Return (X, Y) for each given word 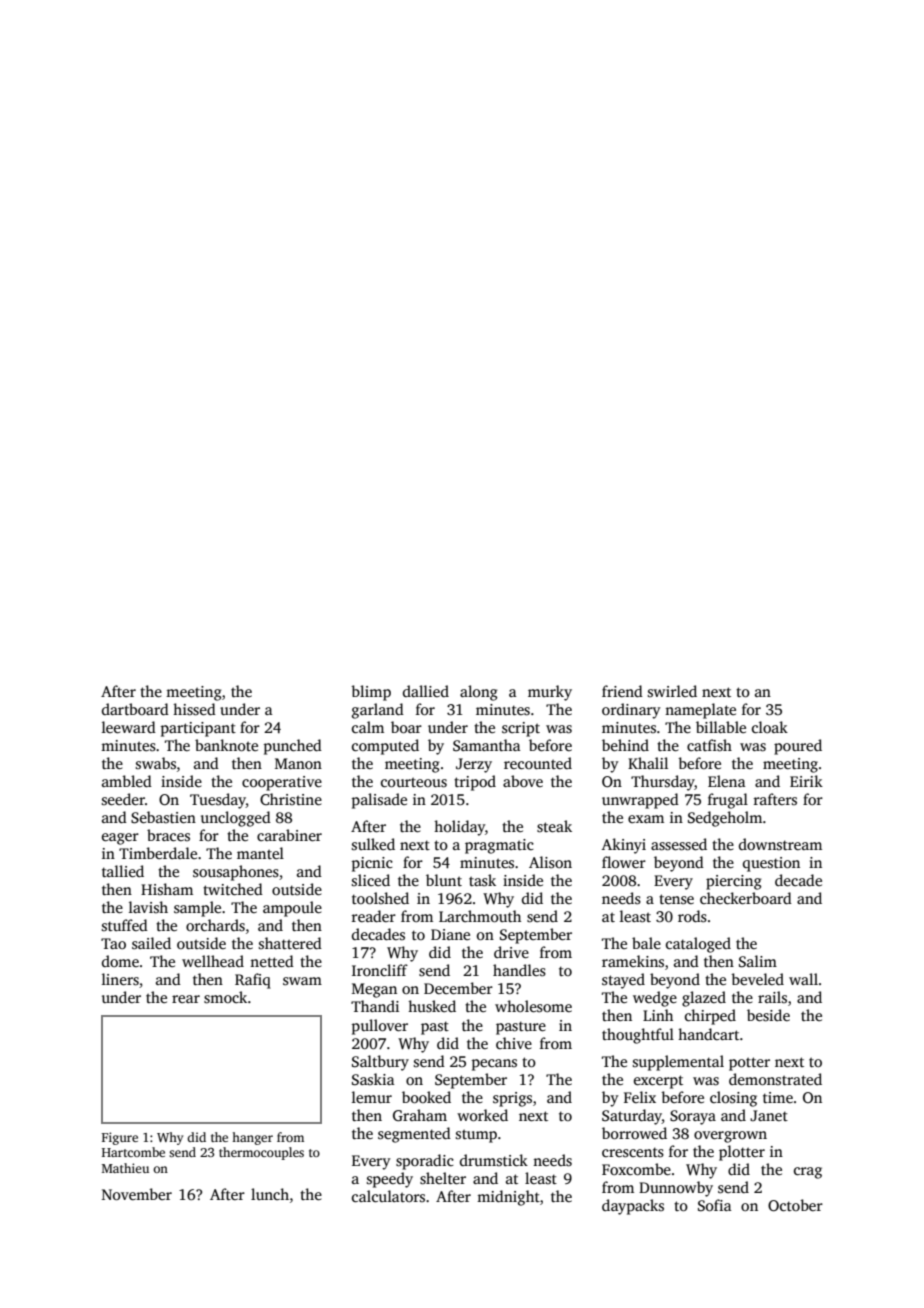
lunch (270, 1194)
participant (198, 729)
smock (225, 997)
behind (625, 745)
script (521, 729)
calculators (388, 1196)
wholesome (533, 1006)
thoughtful (638, 1036)
